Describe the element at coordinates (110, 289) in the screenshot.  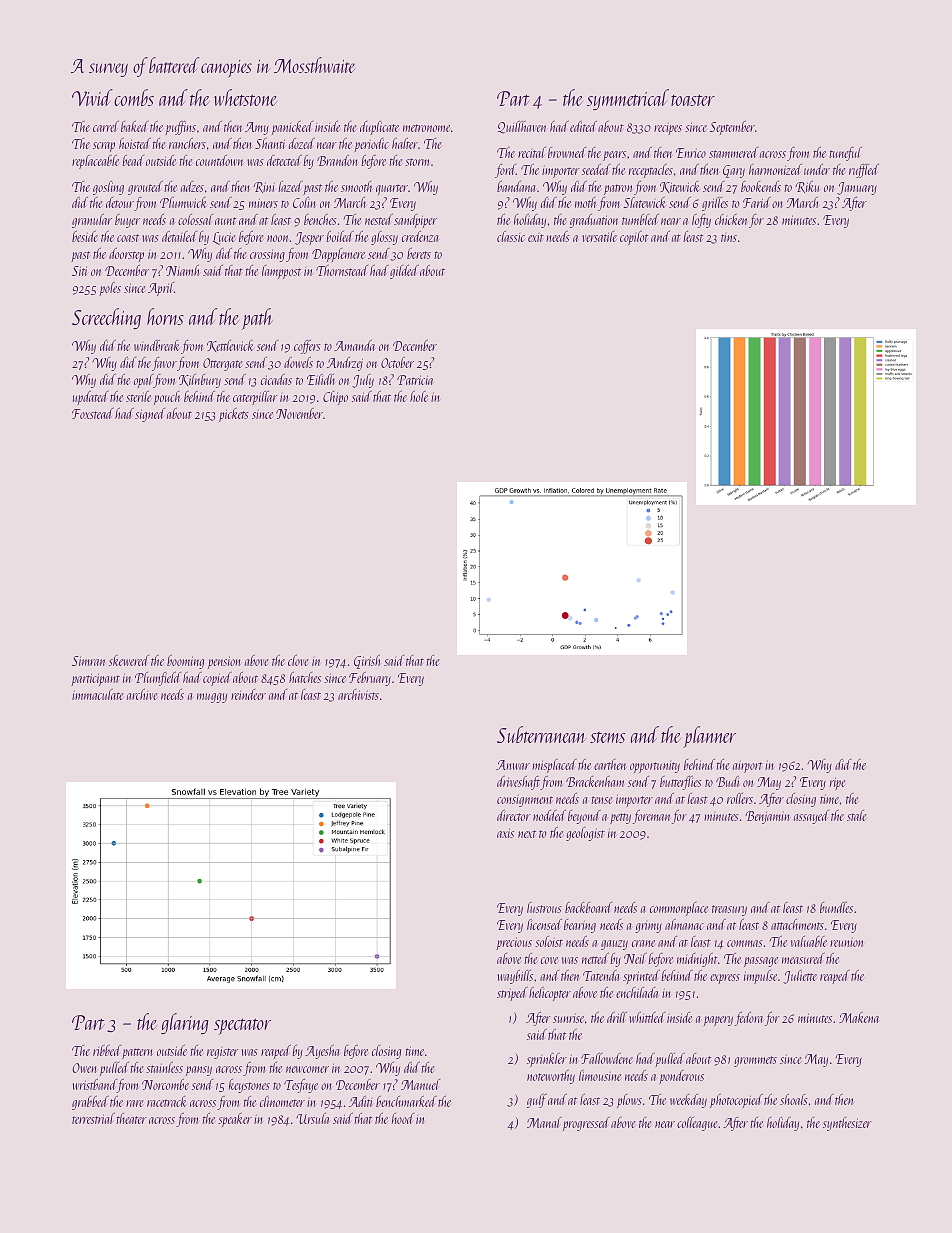
I see `poles` at that location.
